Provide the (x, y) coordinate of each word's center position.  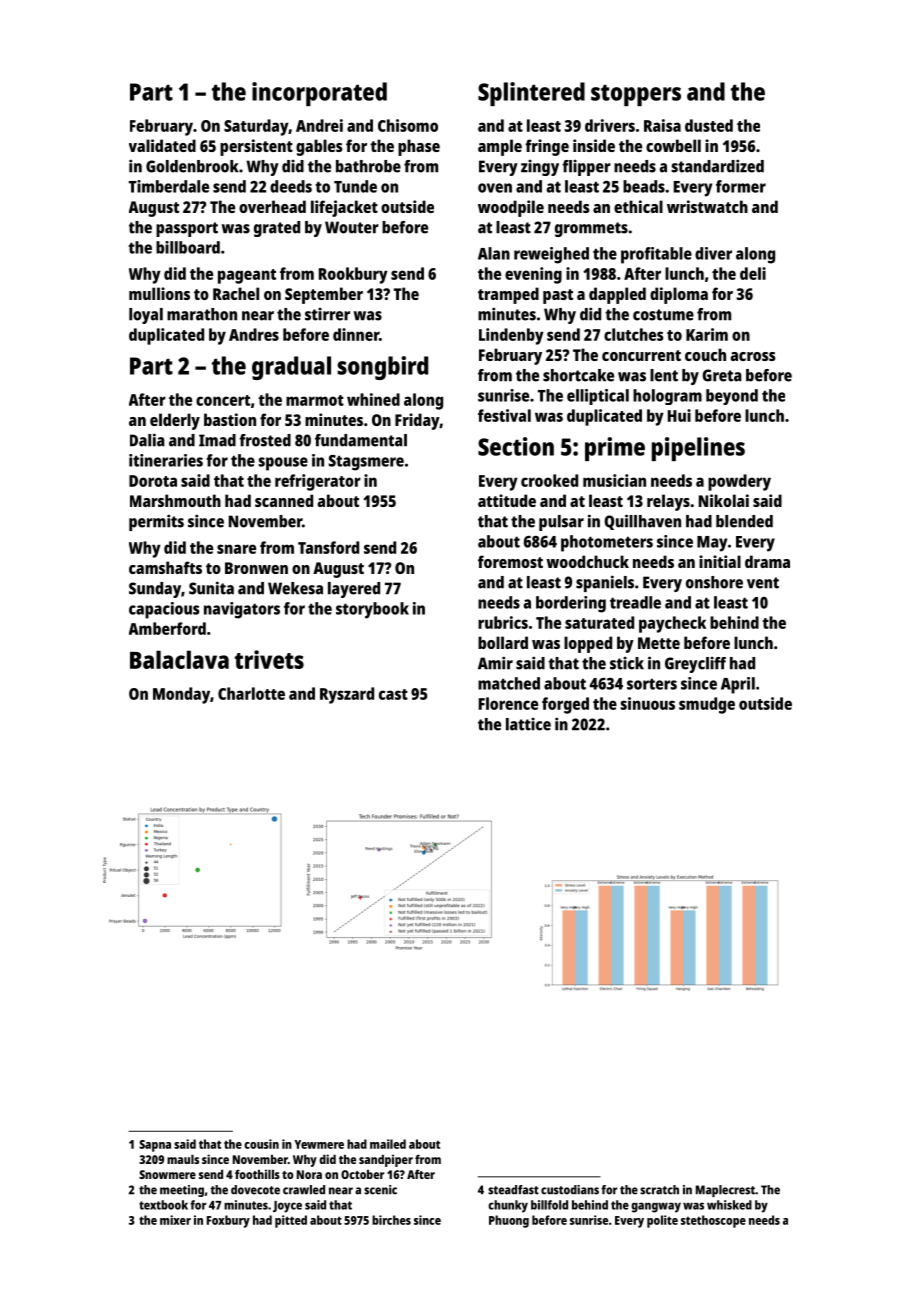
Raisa (662, 125)
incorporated (319, 94)
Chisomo (408, 125)
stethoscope (713, 1221)
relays (668, 502)
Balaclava (179, 659)
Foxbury (228, 1221)
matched (509, 683)
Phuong (509, 1221)
